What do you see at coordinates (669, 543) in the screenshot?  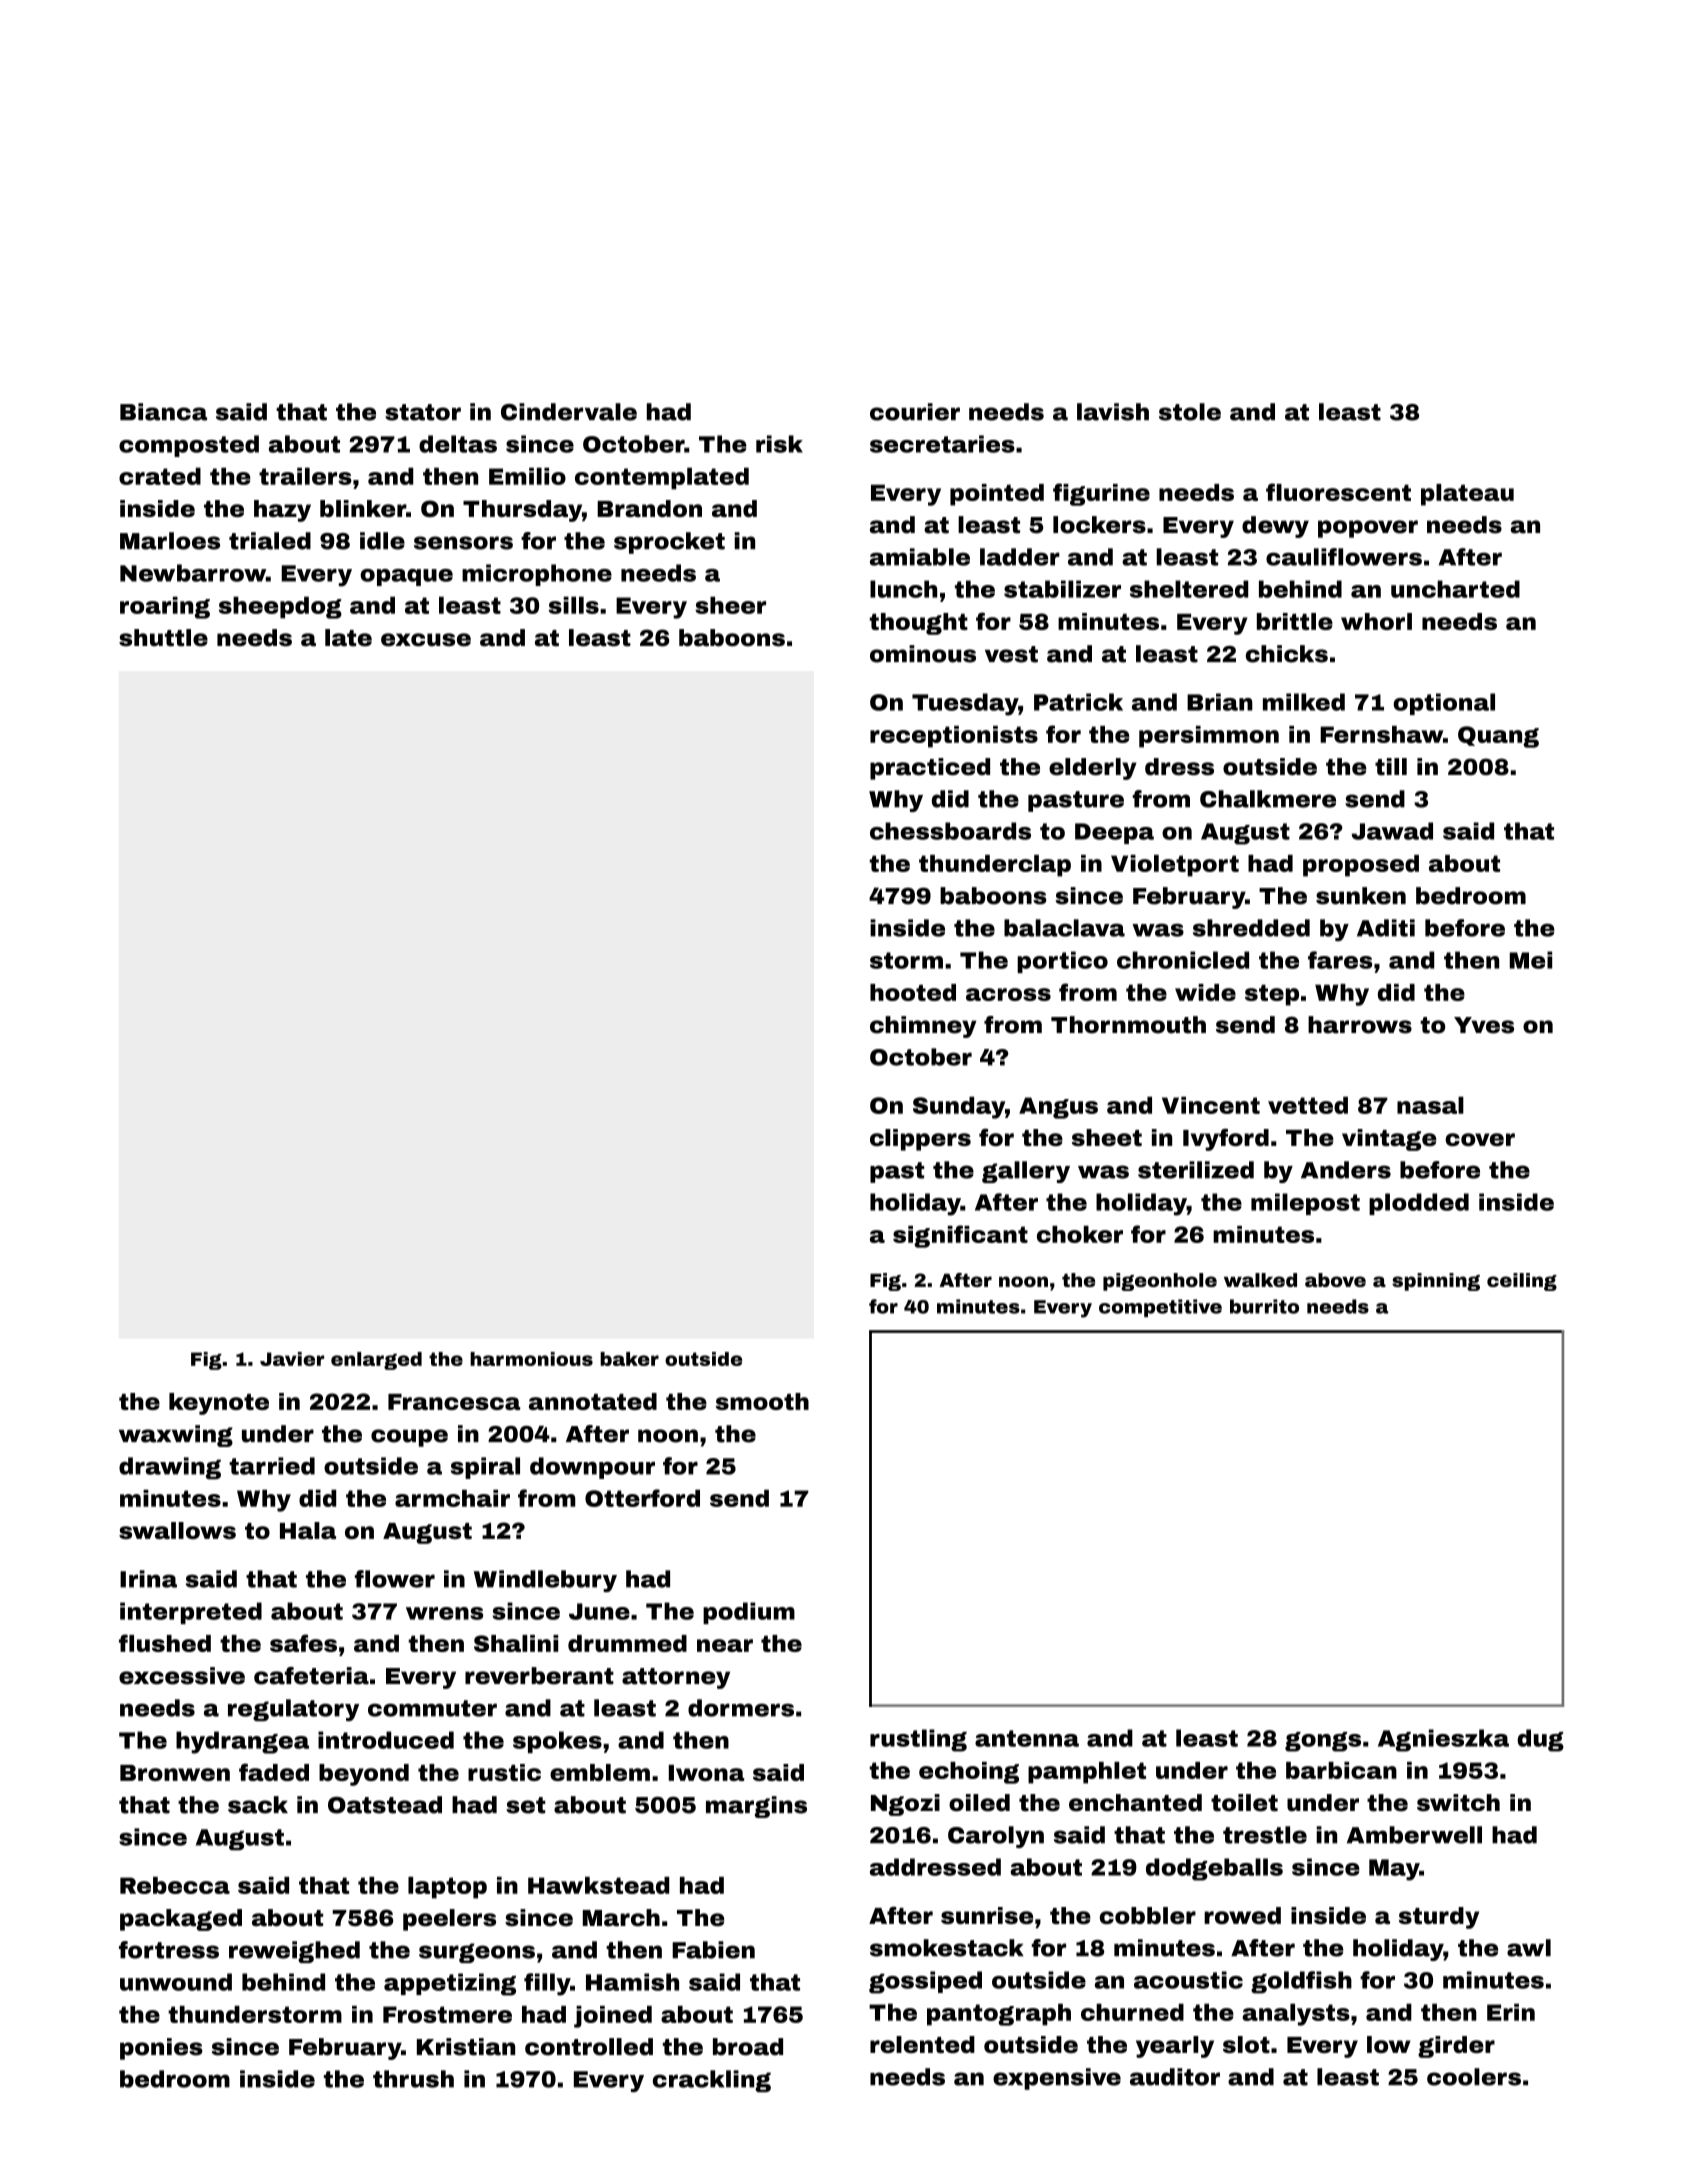 I see `sprocket` at bounding box center [669, 543].
